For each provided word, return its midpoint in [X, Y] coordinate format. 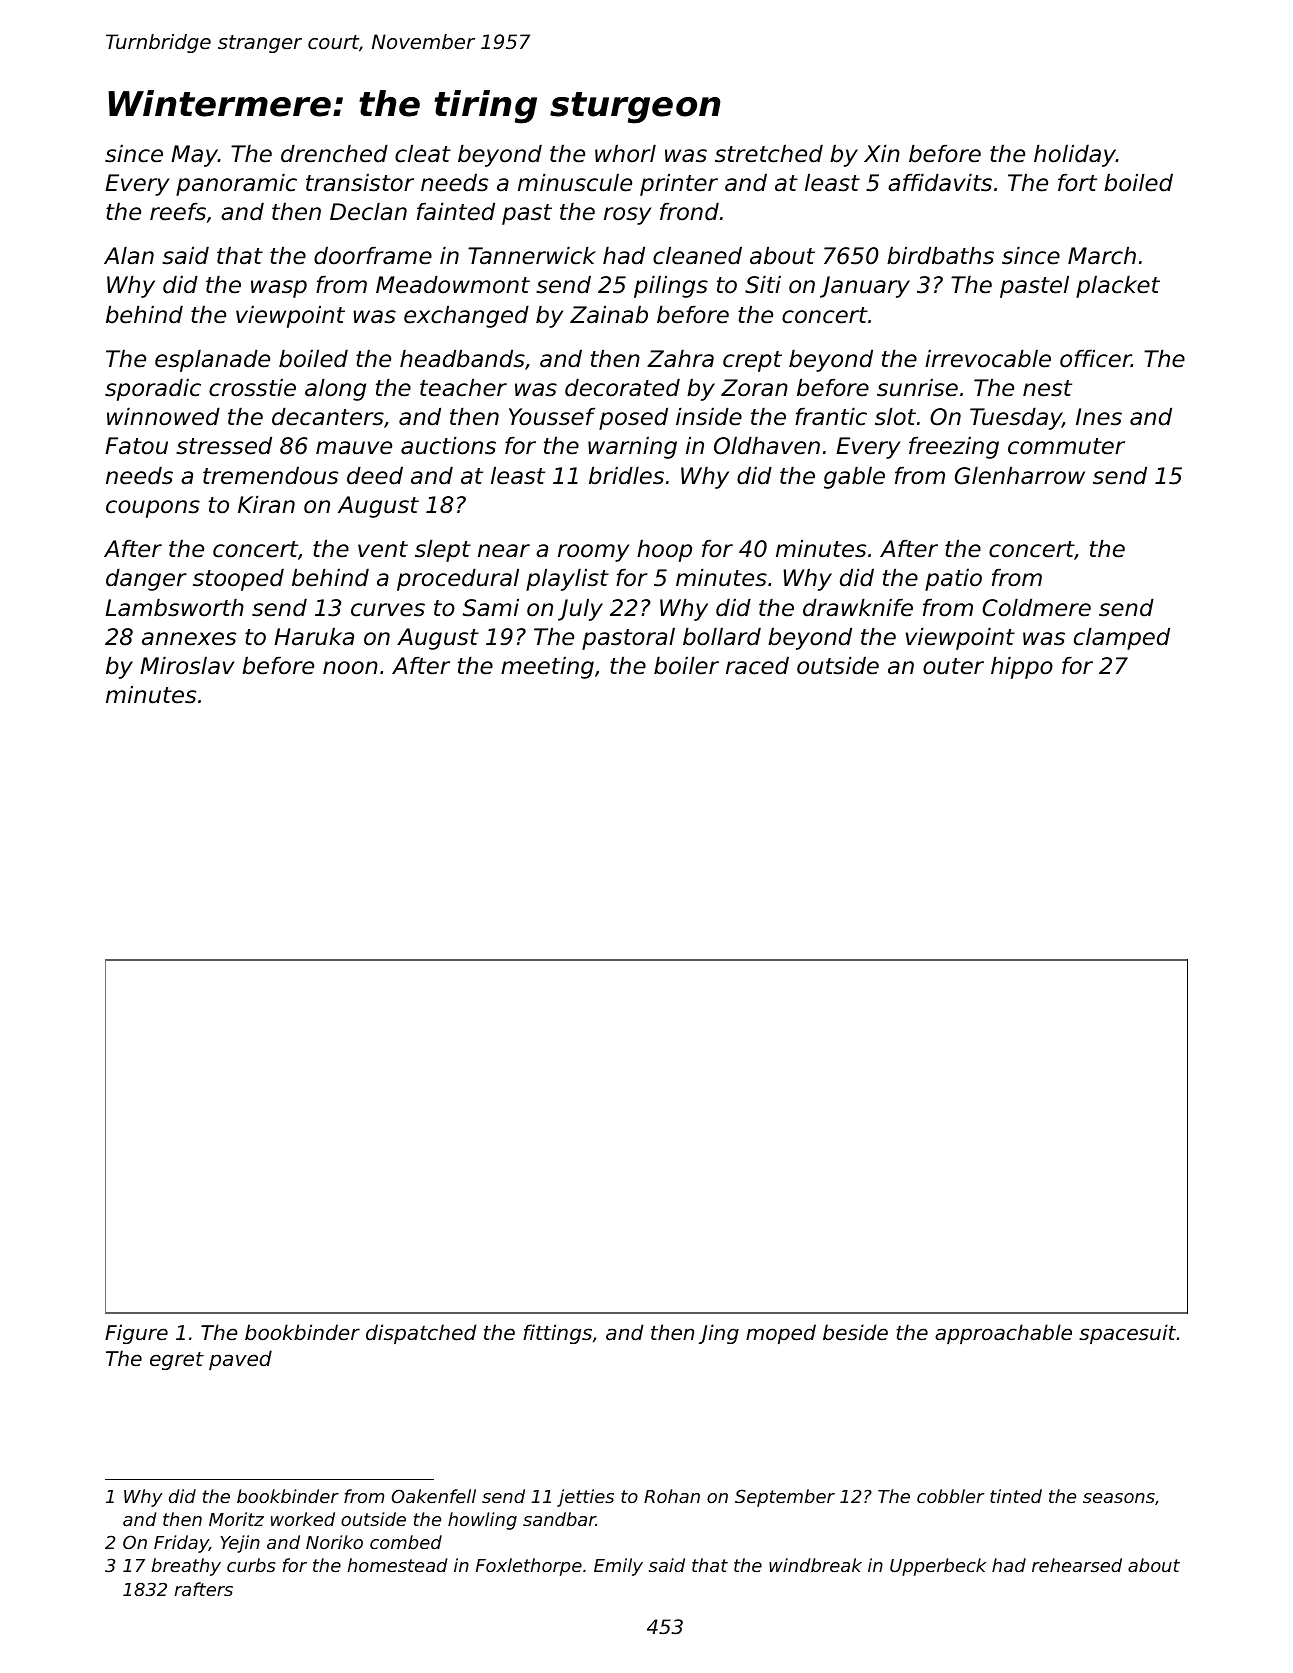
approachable [1003, 1334]
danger [146, 579]
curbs [251, 1565]
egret [177, 1361]
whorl [625, 153]
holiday [1075, 155]
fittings [557, 1334]
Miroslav [187, 665]
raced [757, 665]
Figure [136, 1334]
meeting [547, 667]
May [194, 156]
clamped [1122, 638]
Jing [719, 1334]
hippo [1022, 667]
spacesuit [1127, 1334]
